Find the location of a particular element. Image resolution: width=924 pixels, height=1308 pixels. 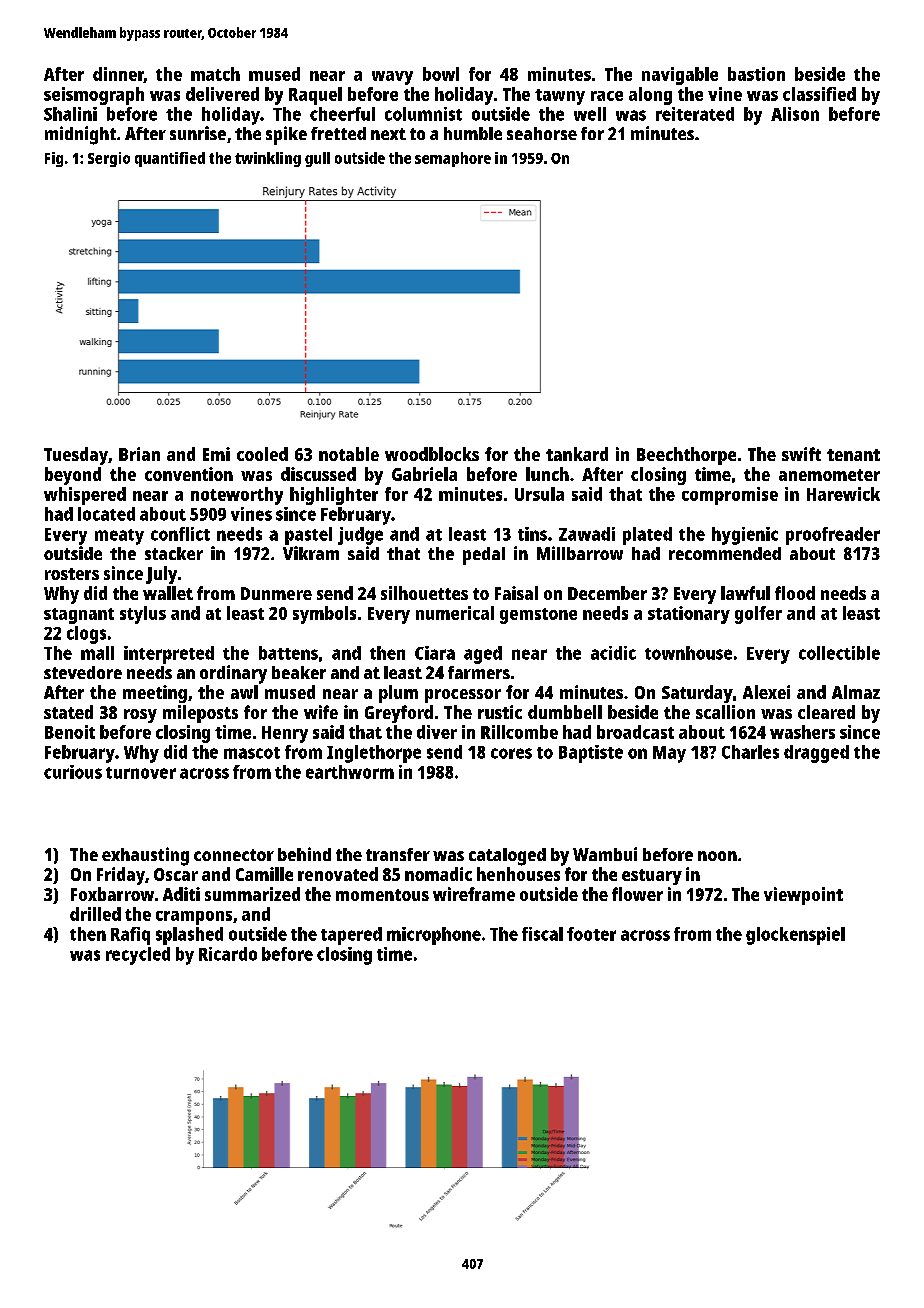

lunch is located at coordinates (547, 474).
